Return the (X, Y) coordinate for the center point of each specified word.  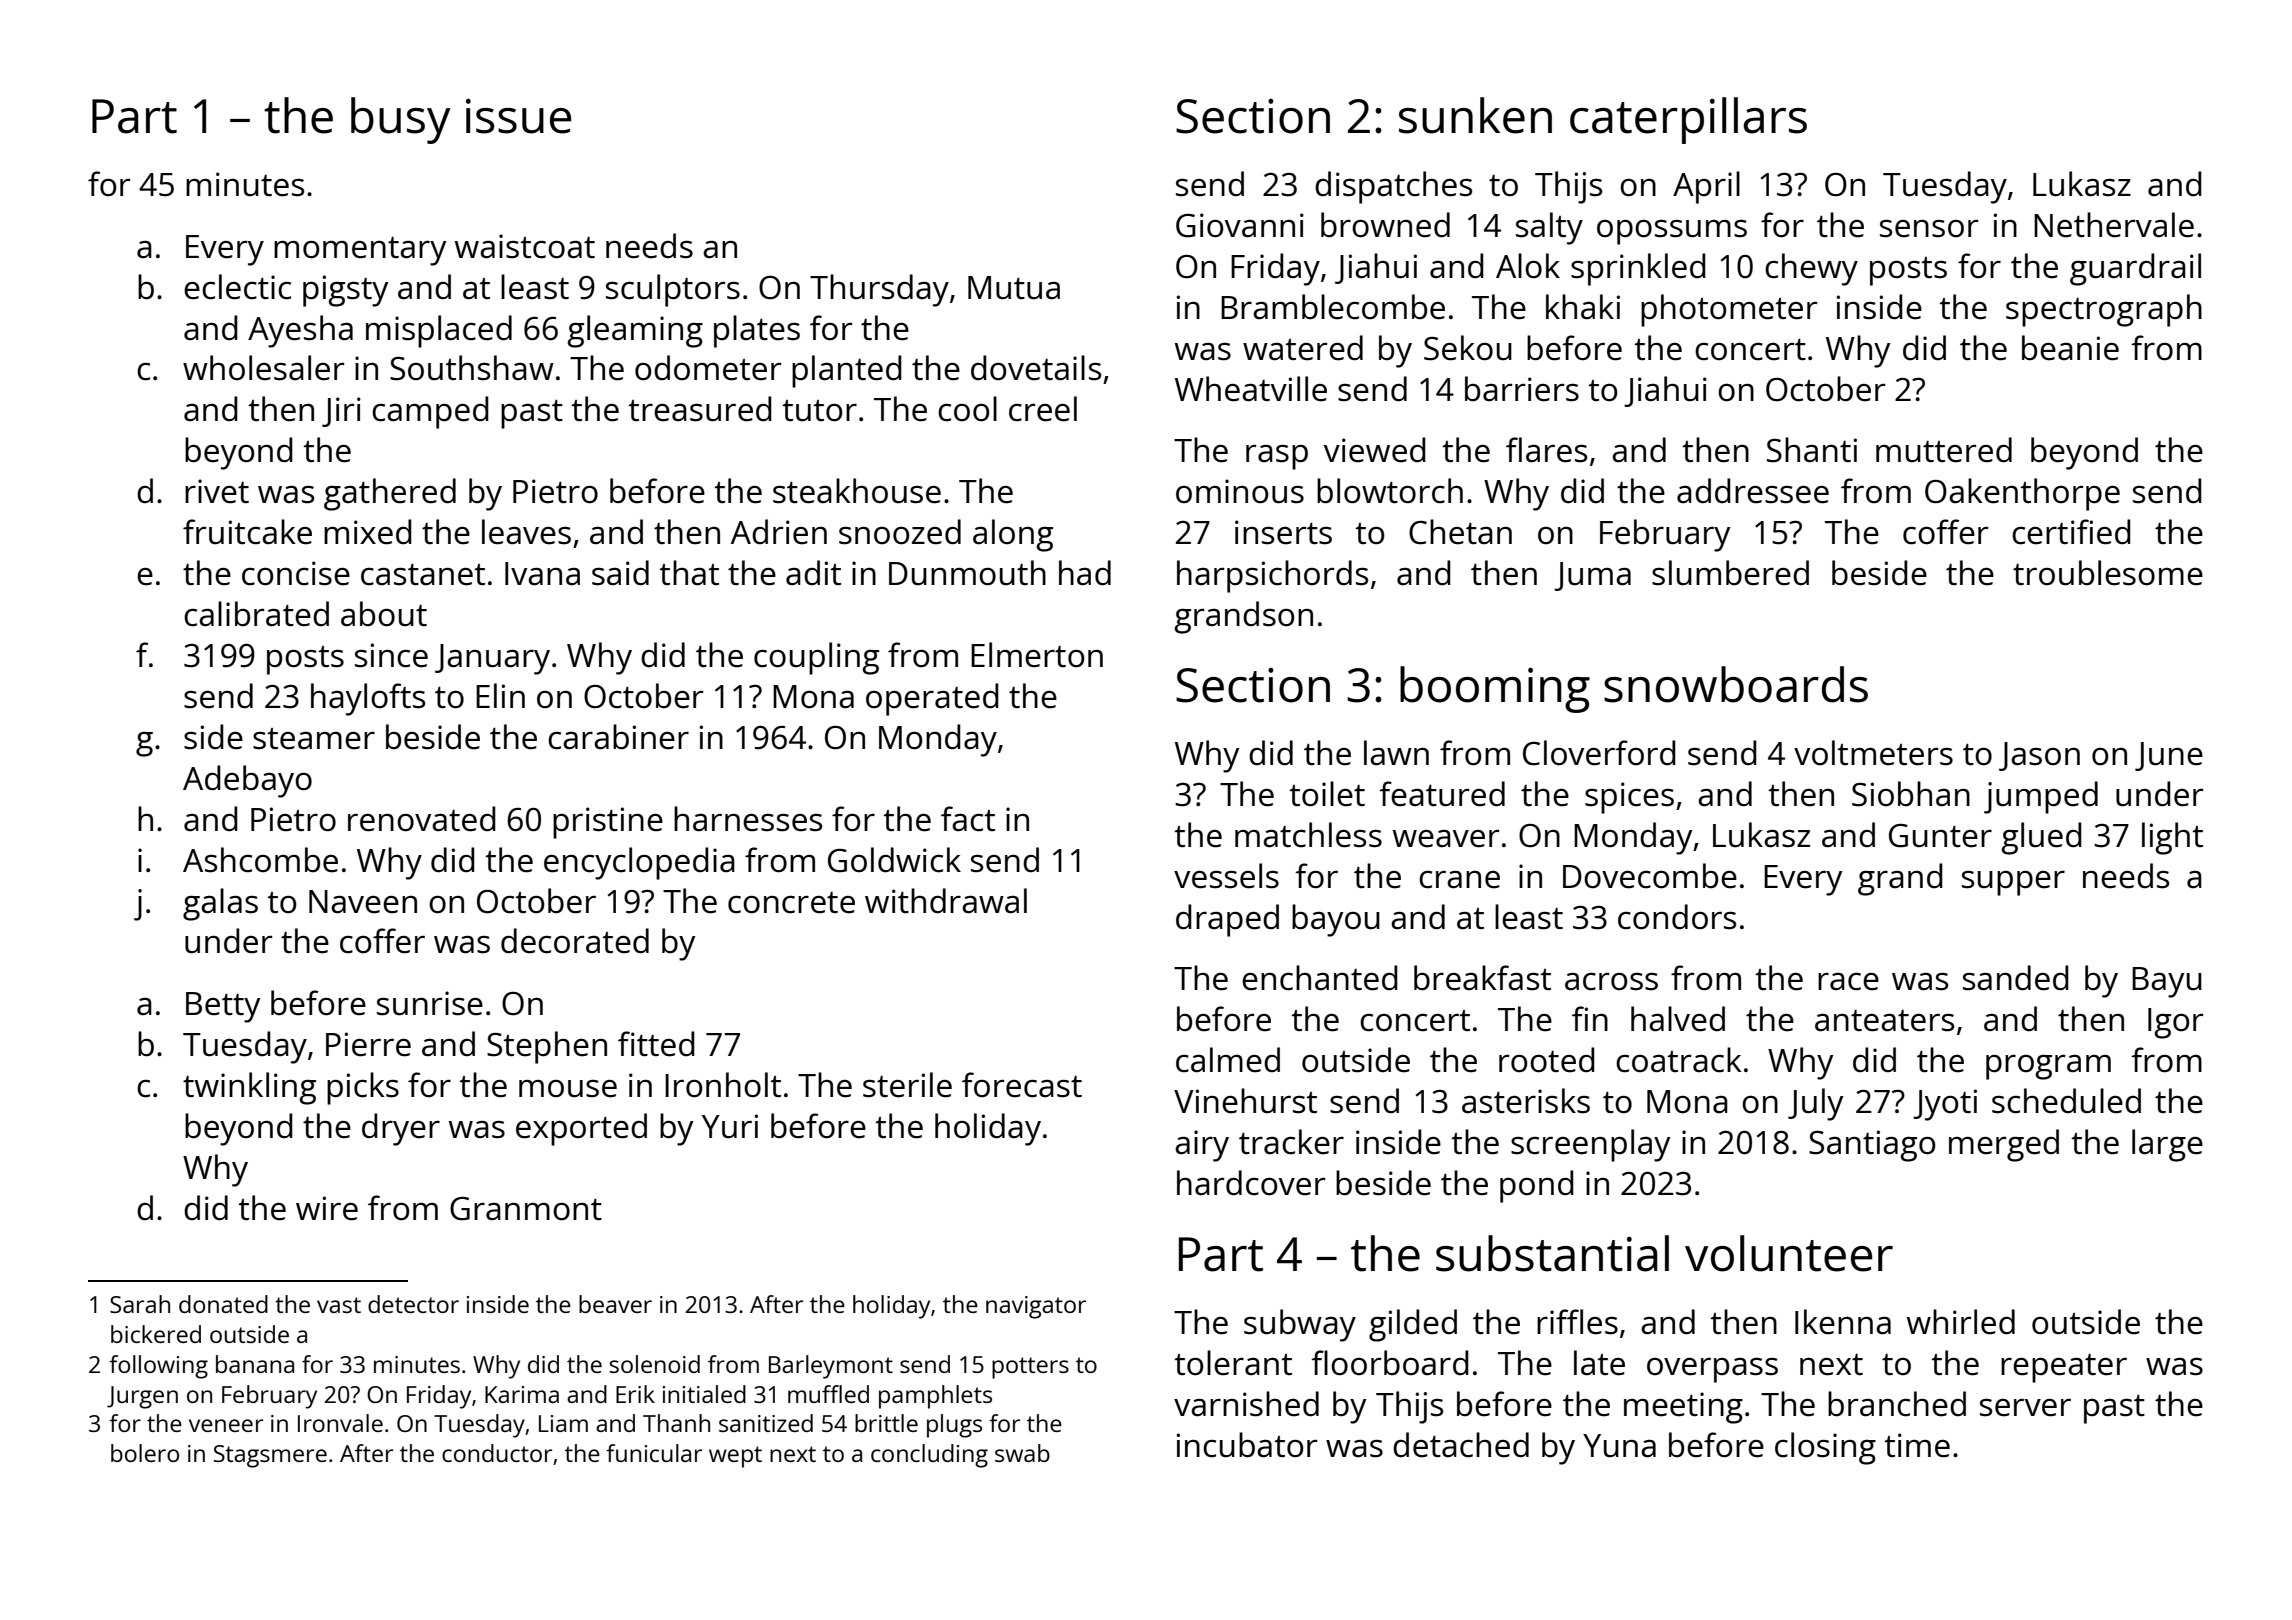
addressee (1753, 491)
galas (220, 904)
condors (1677, 917)
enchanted (1320, 978)
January (492, 659)
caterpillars (1688, 120)
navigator (1036, 1307)
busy (401, 120)
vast (339, 1305)
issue (518, 116)
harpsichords (1272, 576)
